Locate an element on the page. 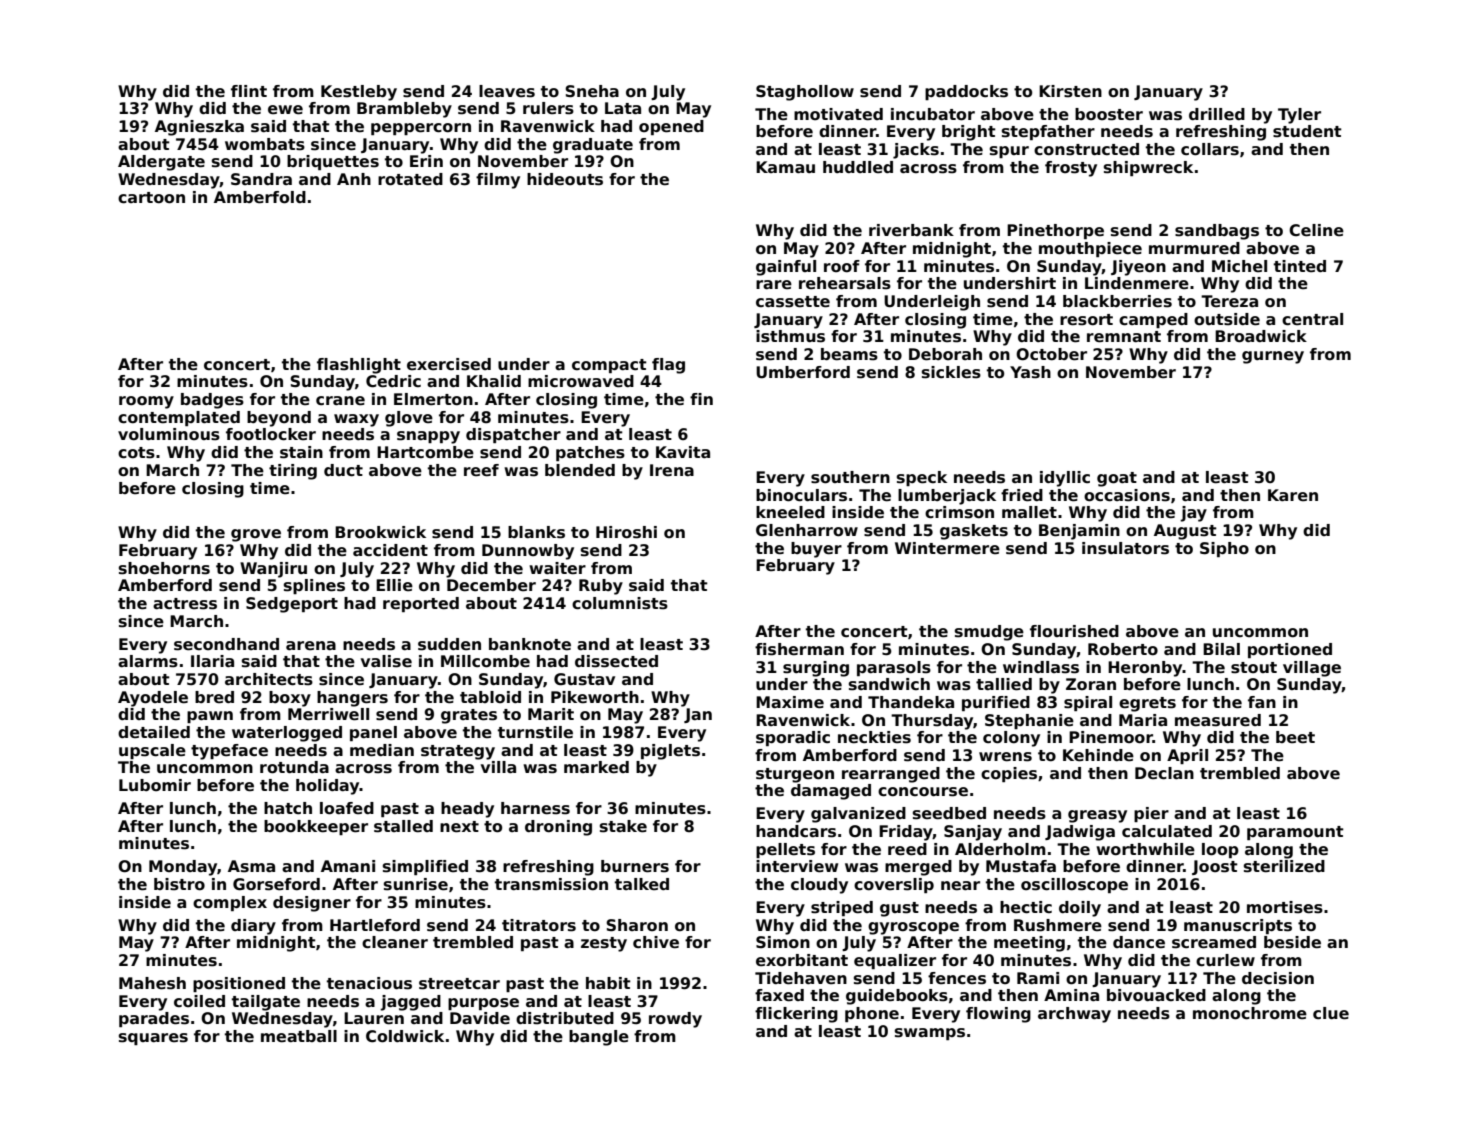 The image size is (1470, 1136). grove is located at coordinates (256, 535).
